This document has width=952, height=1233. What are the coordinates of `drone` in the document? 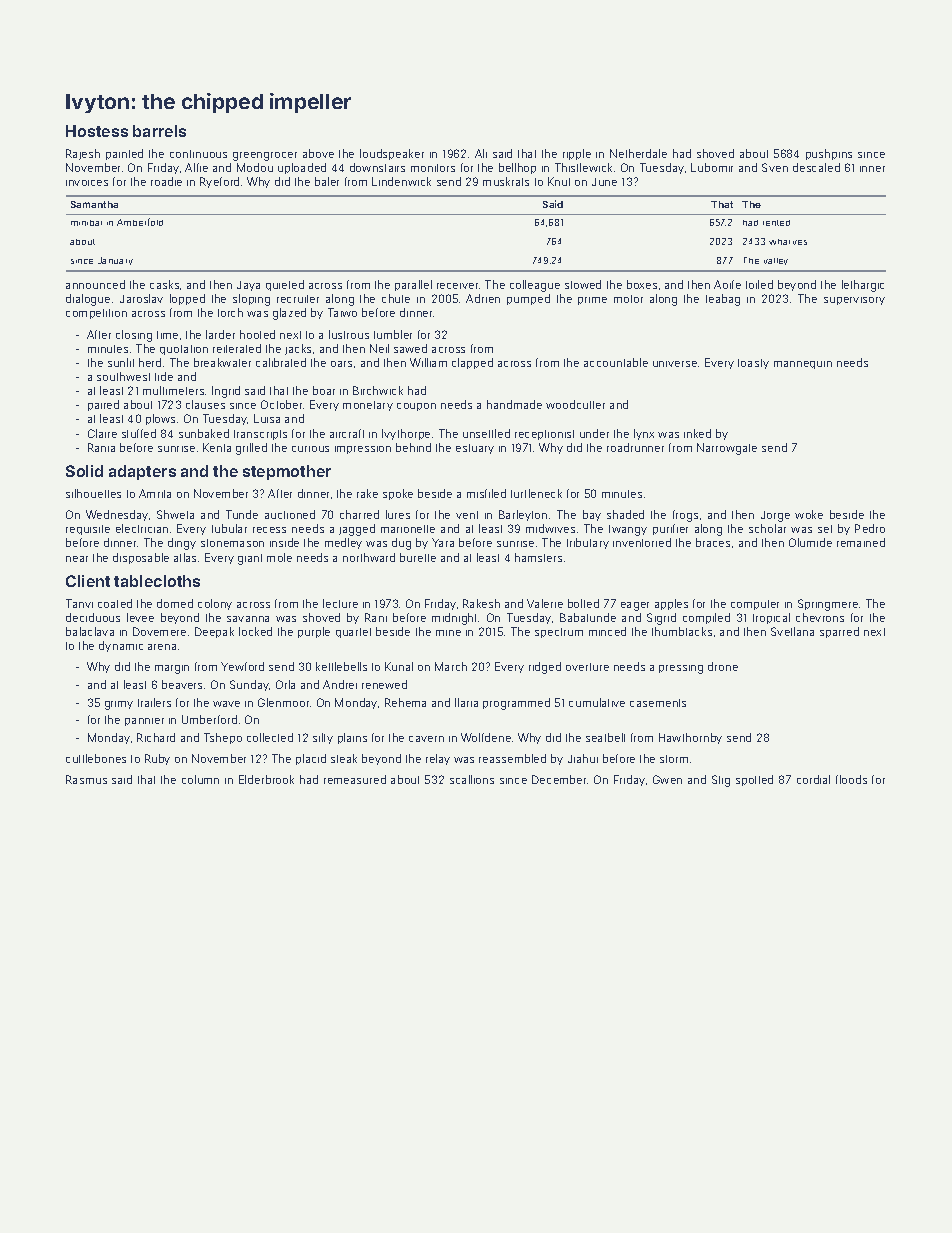 It's located at (723, 666).
